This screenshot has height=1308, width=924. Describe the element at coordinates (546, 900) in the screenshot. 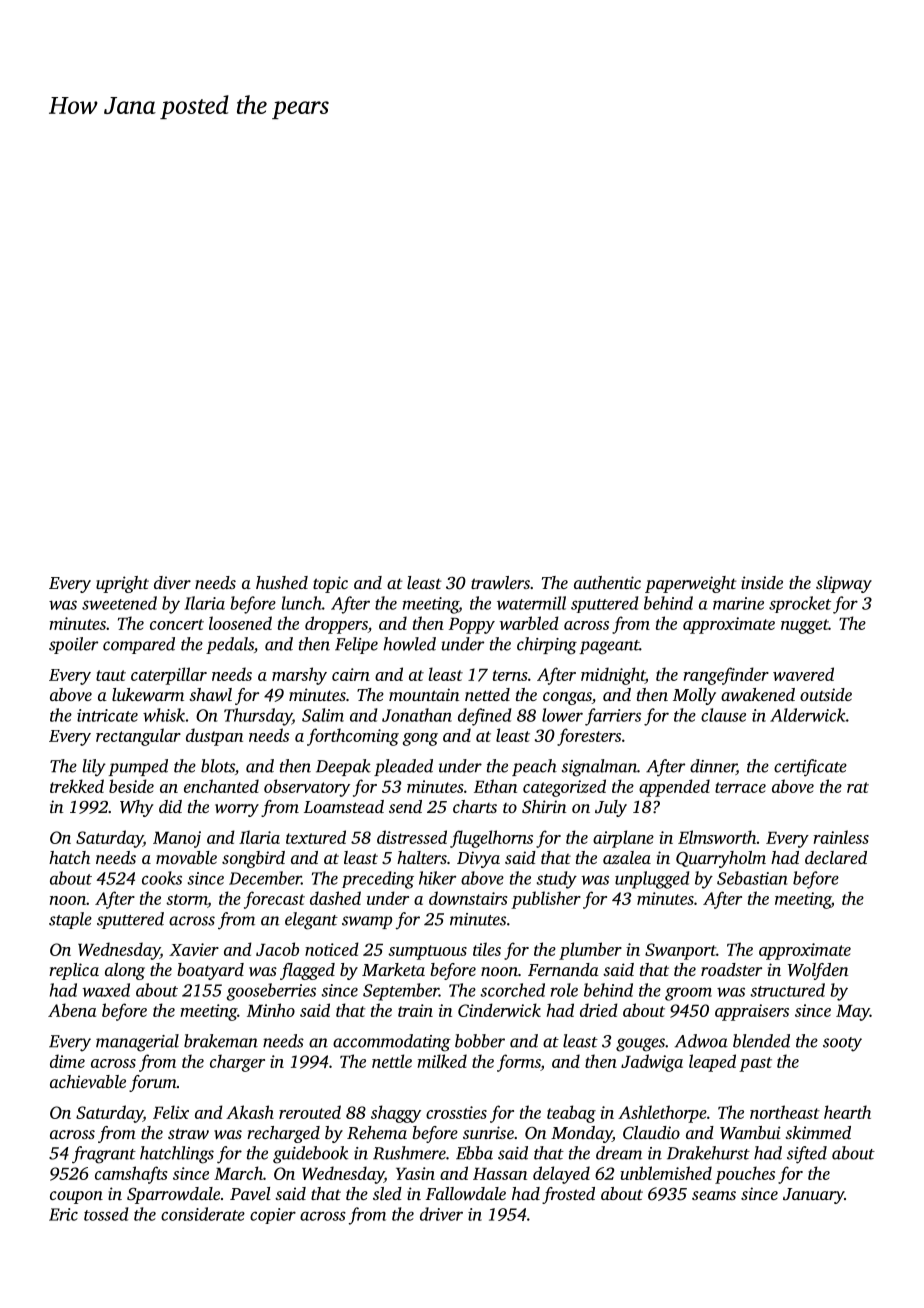

I see `publisher` at that location.
